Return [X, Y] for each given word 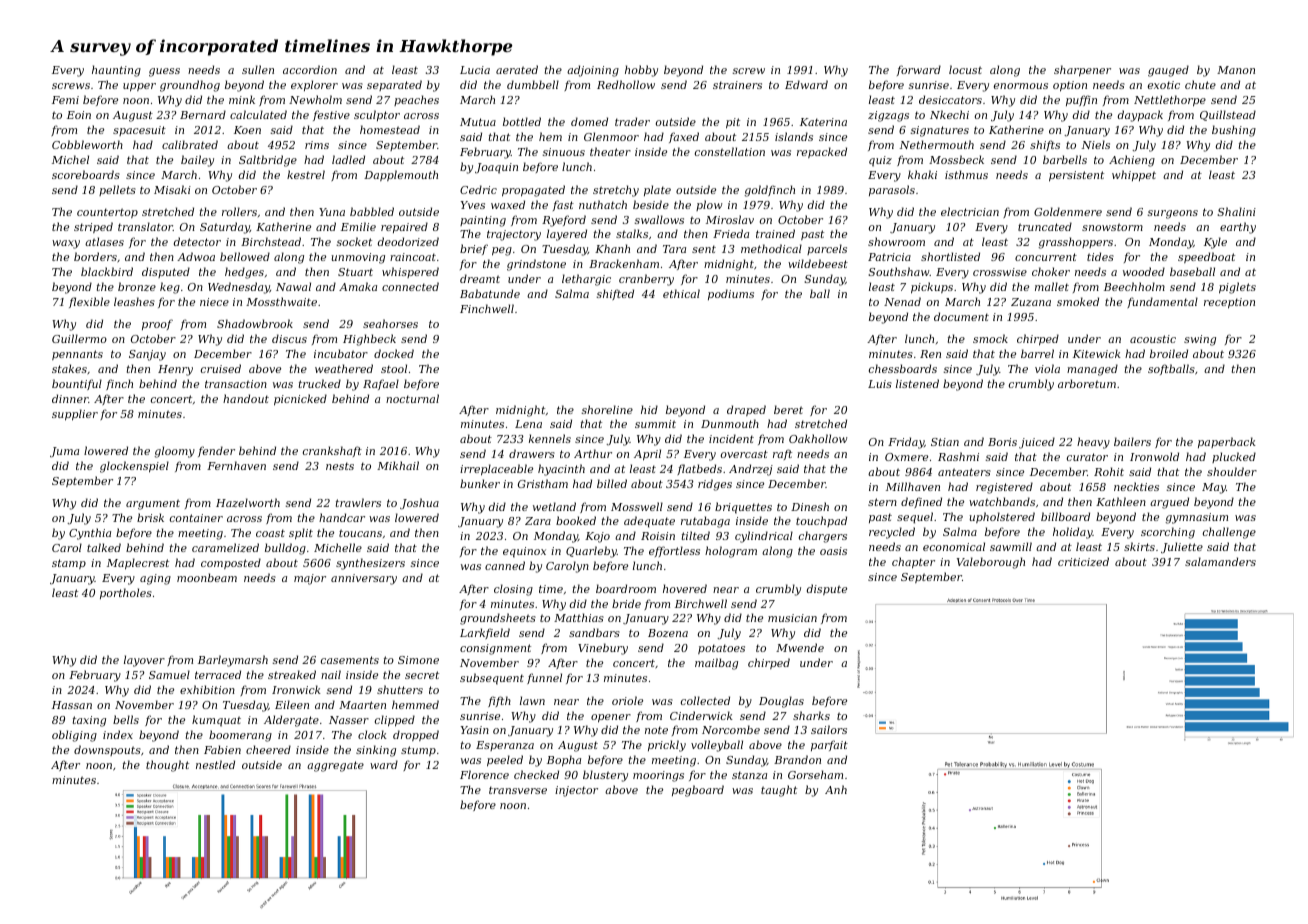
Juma [64, 452]
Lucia [475, 70]
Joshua [419, 504]
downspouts [107, 750]
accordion [310, 69]
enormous [1021, 86]
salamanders [1220, 561]
